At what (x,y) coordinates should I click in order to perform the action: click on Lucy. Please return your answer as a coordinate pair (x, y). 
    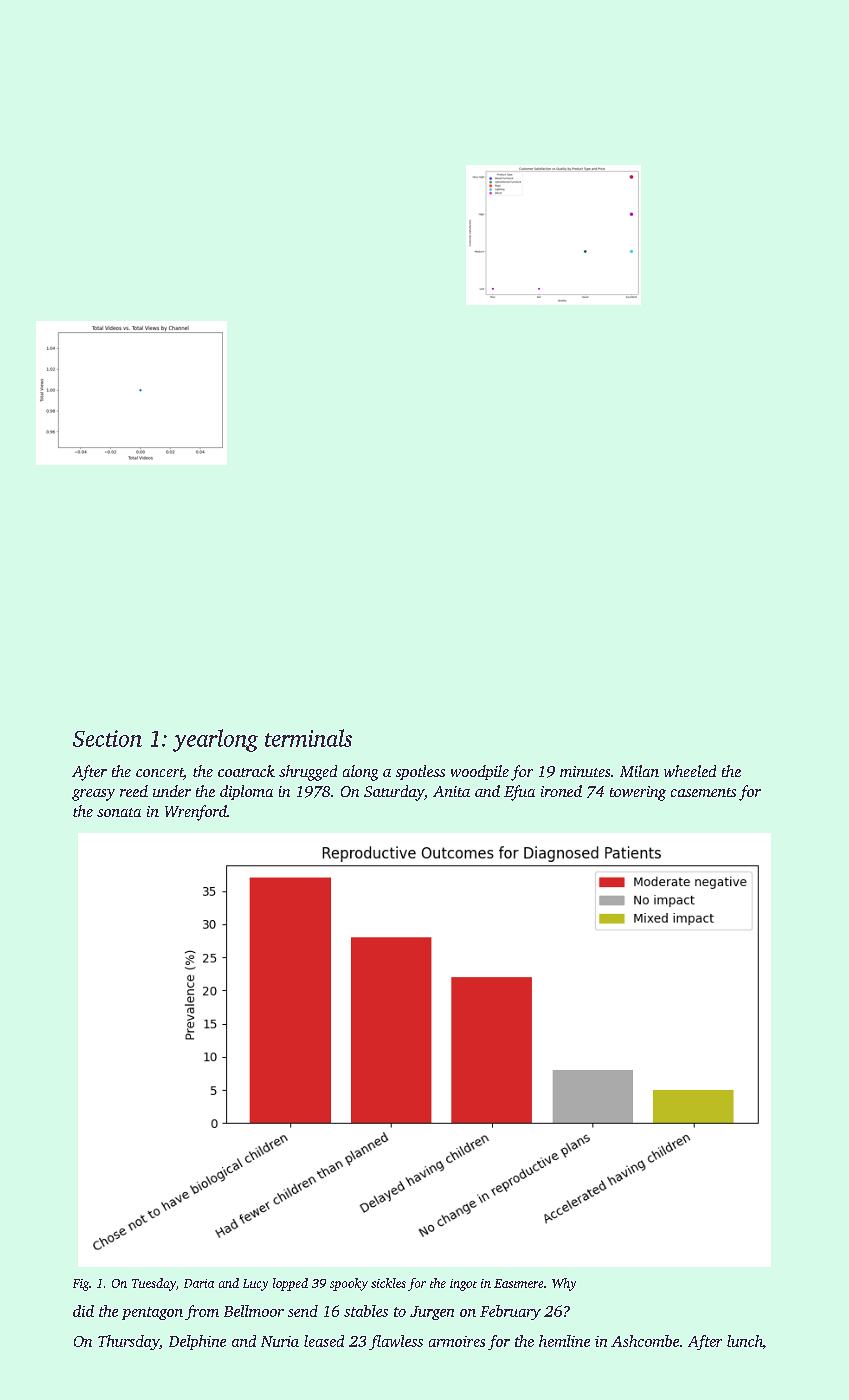
    Looking at the image, I should click on (255, 1285).
